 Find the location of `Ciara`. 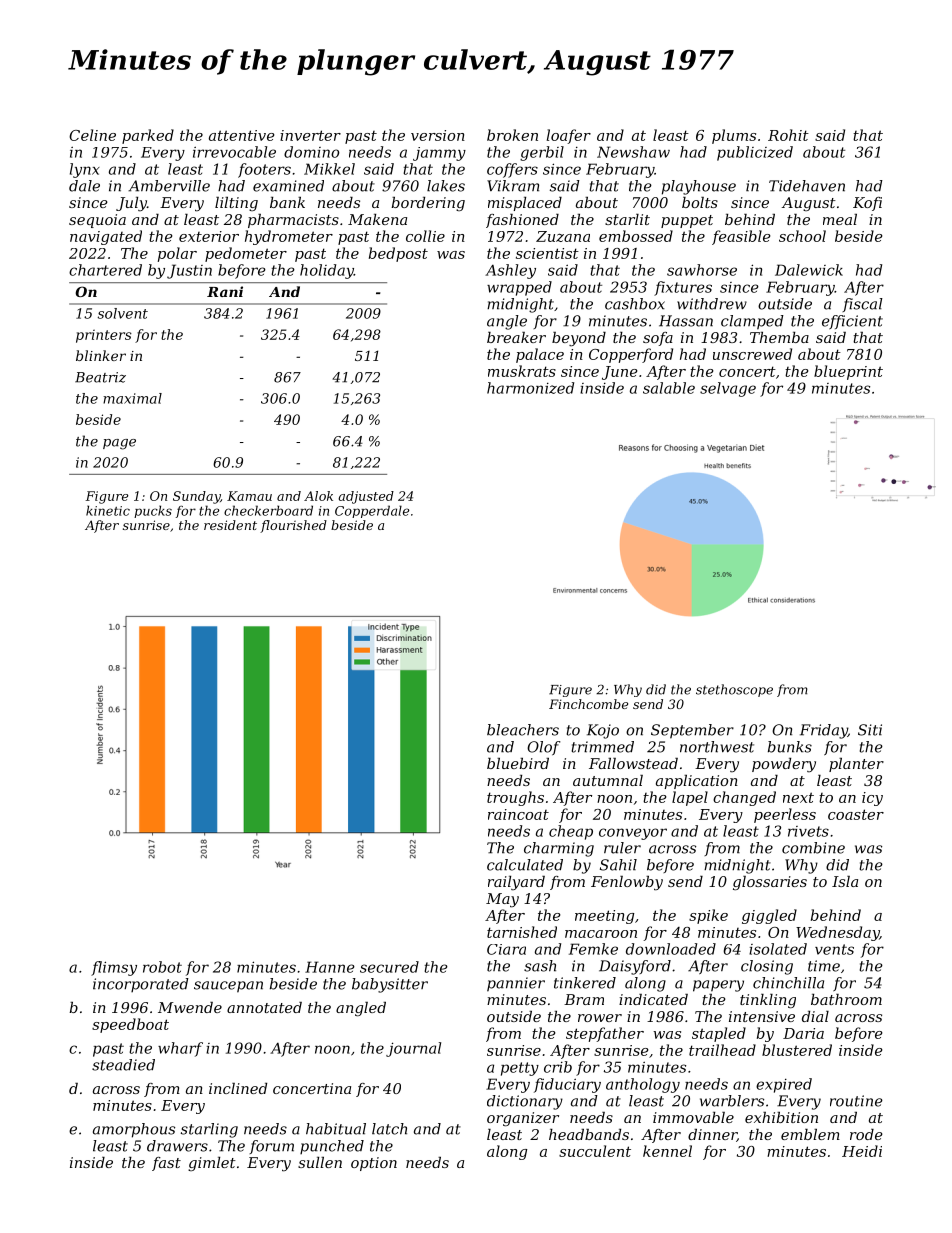

Ciara is located at coordinates (506, 949).
